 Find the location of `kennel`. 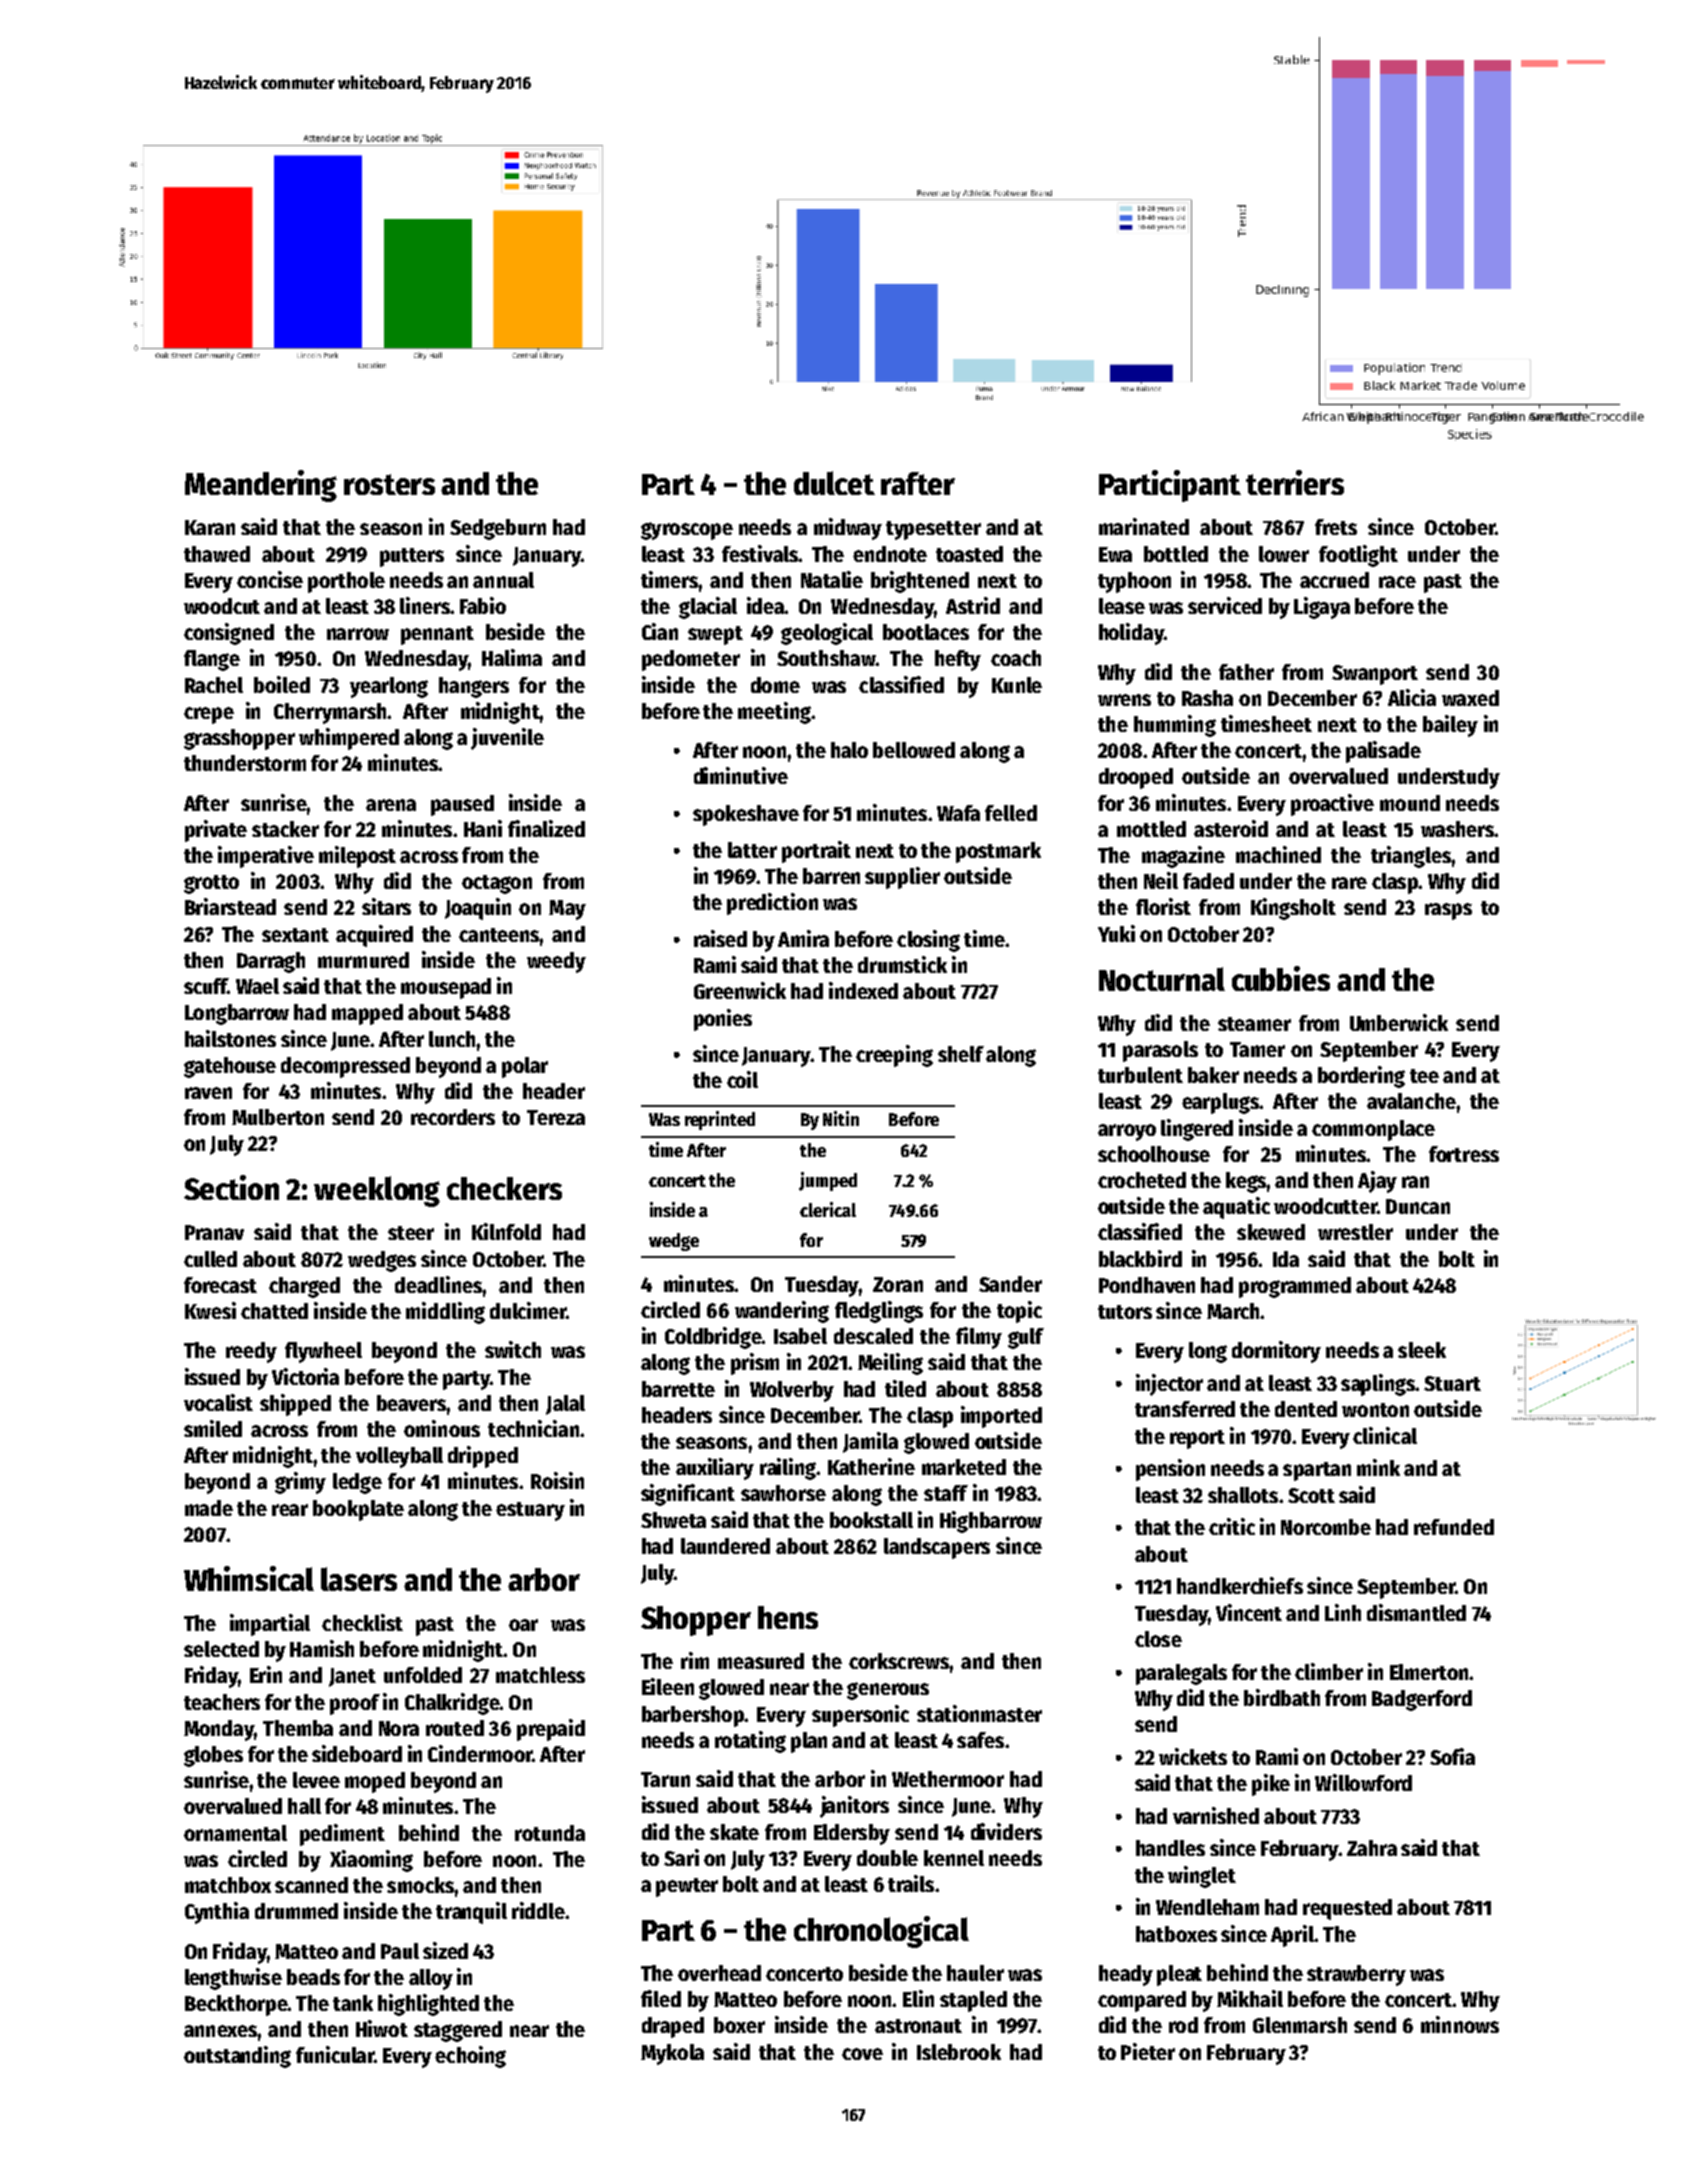

kennel is located at coordinates (954, 1858).
